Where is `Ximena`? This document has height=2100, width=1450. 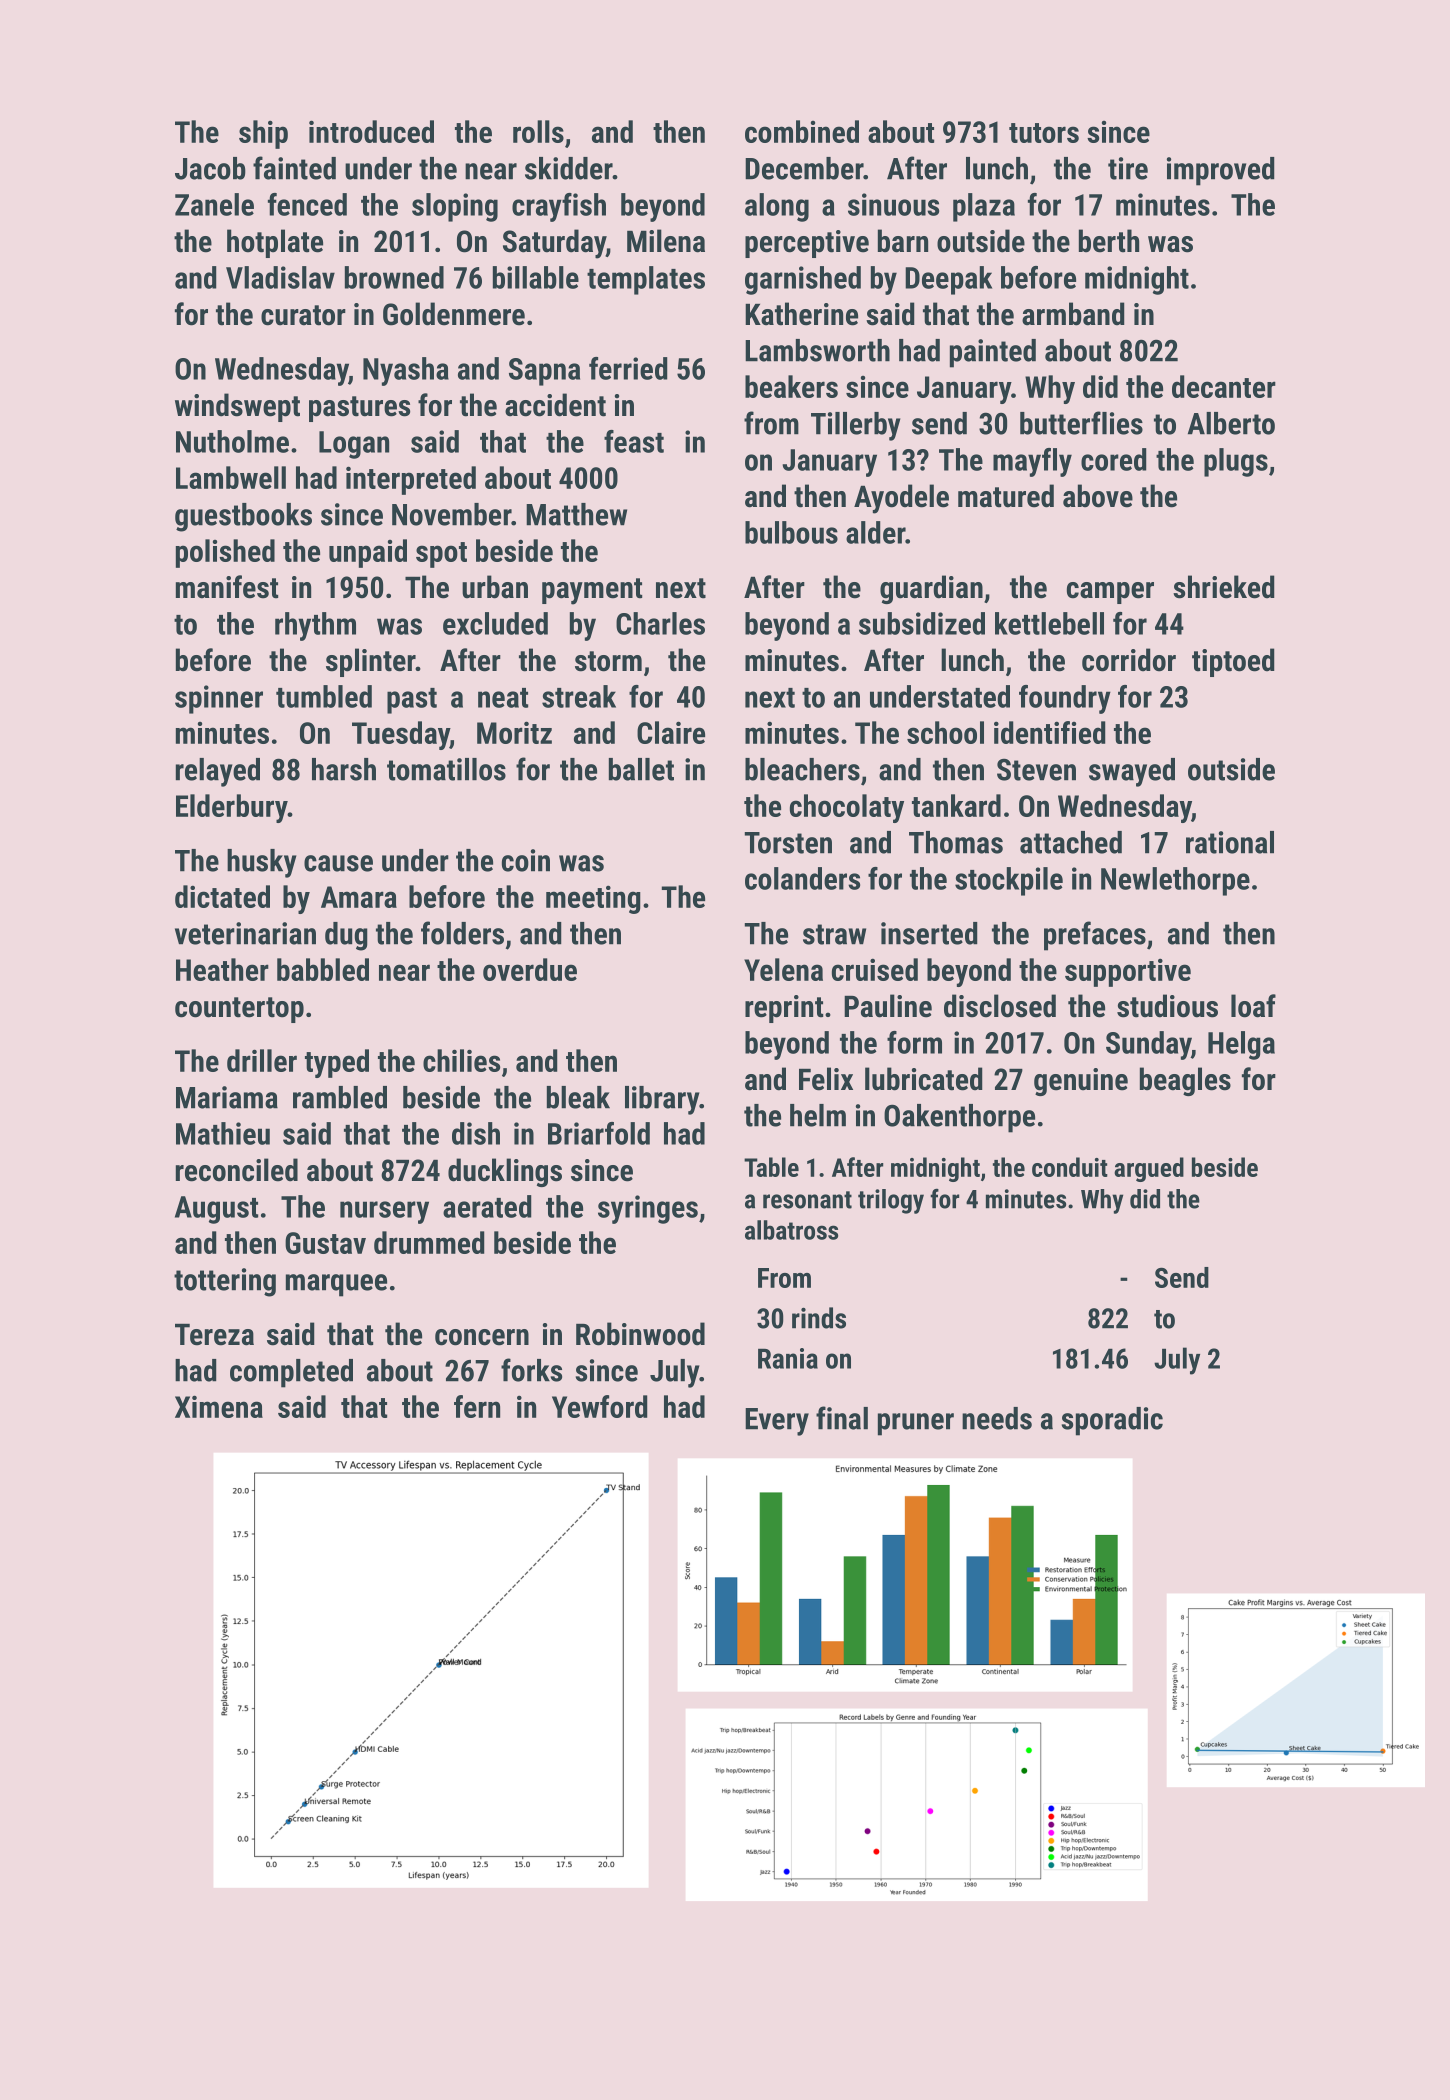 Ximena is located at coordinates (219, 1406).
